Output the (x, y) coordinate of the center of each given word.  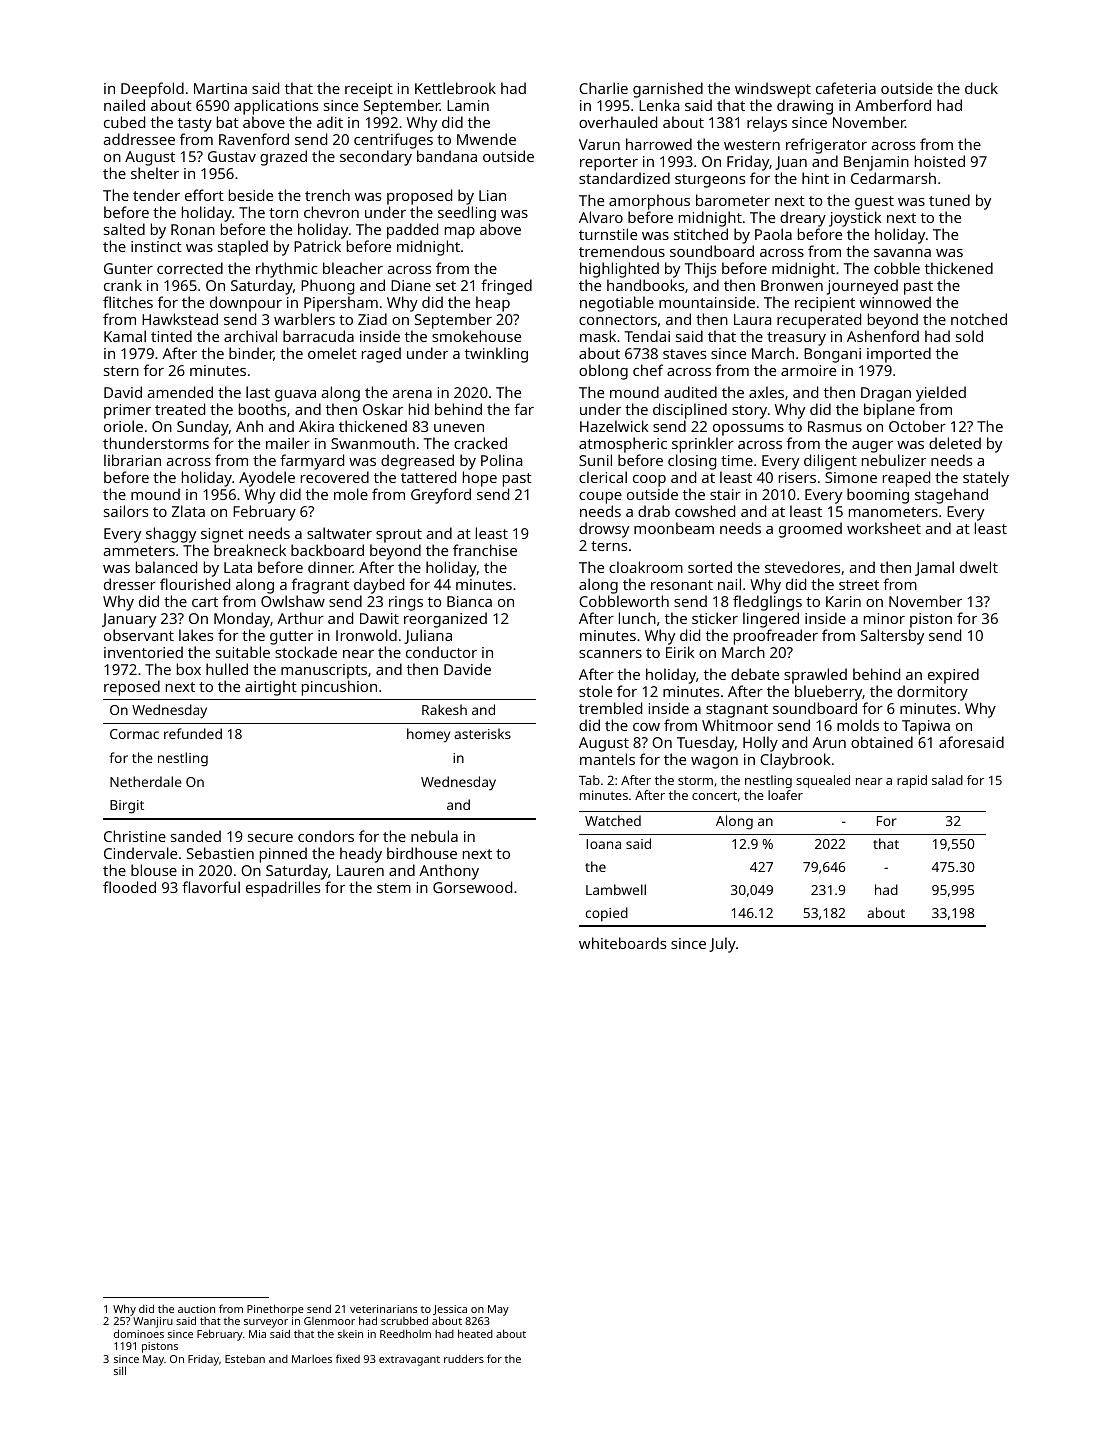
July (722, 945)
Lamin (468, 105)
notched (979, 319)
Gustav (232, 156)
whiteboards (622, 943)
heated (475, 1333)
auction (196, 1309)
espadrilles (283, 889)
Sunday (203, 428)
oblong (603, 372)
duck (981, 88)
